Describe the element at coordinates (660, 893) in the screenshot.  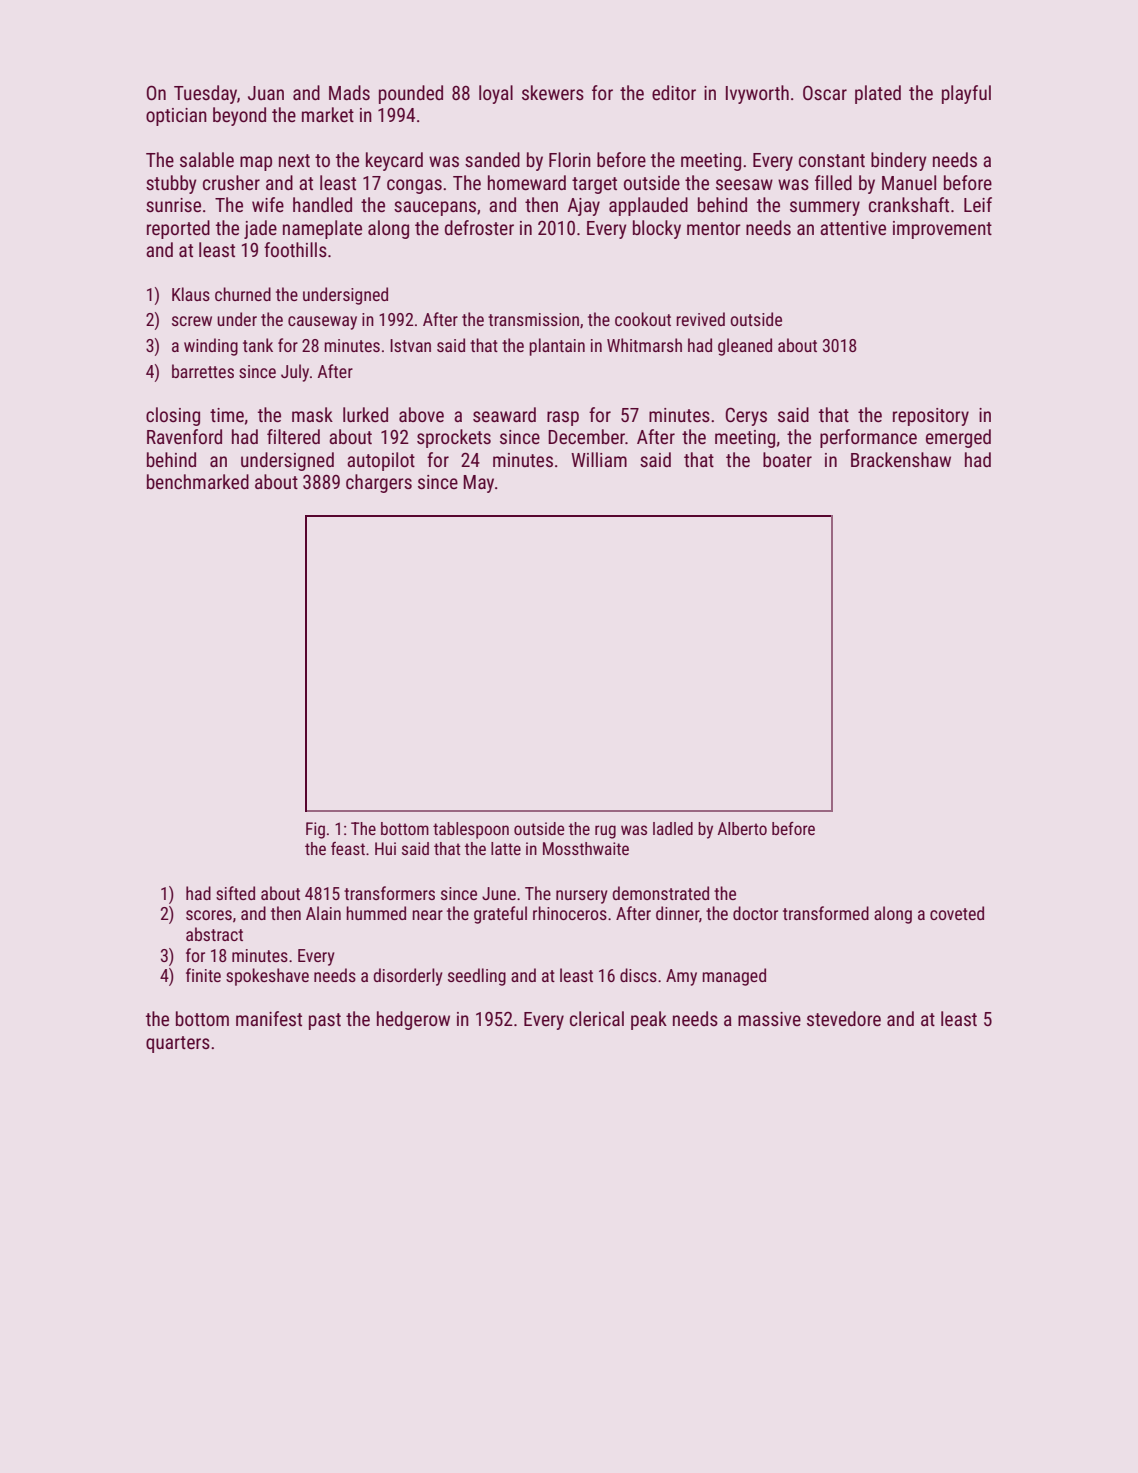
I see `demonstrated` at that location.
